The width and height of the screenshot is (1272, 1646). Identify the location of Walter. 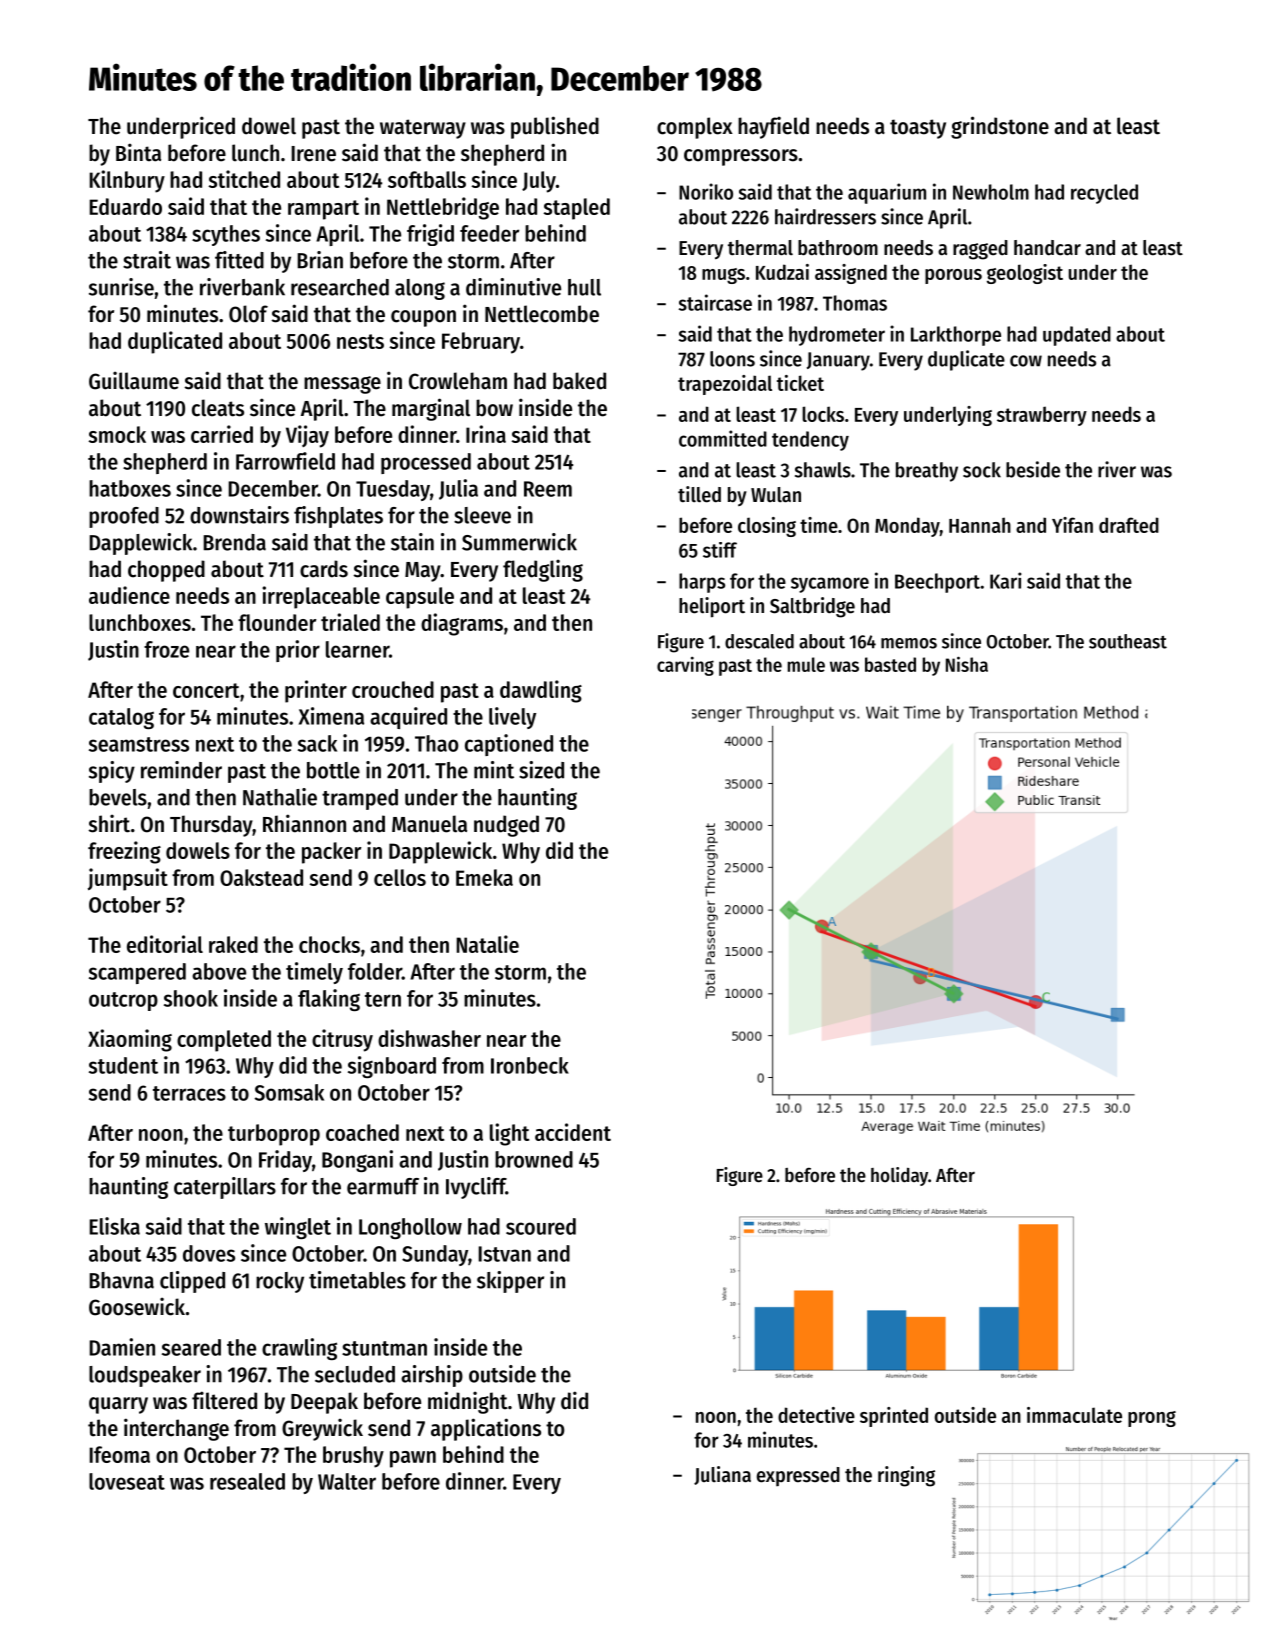
(347, 1481).
